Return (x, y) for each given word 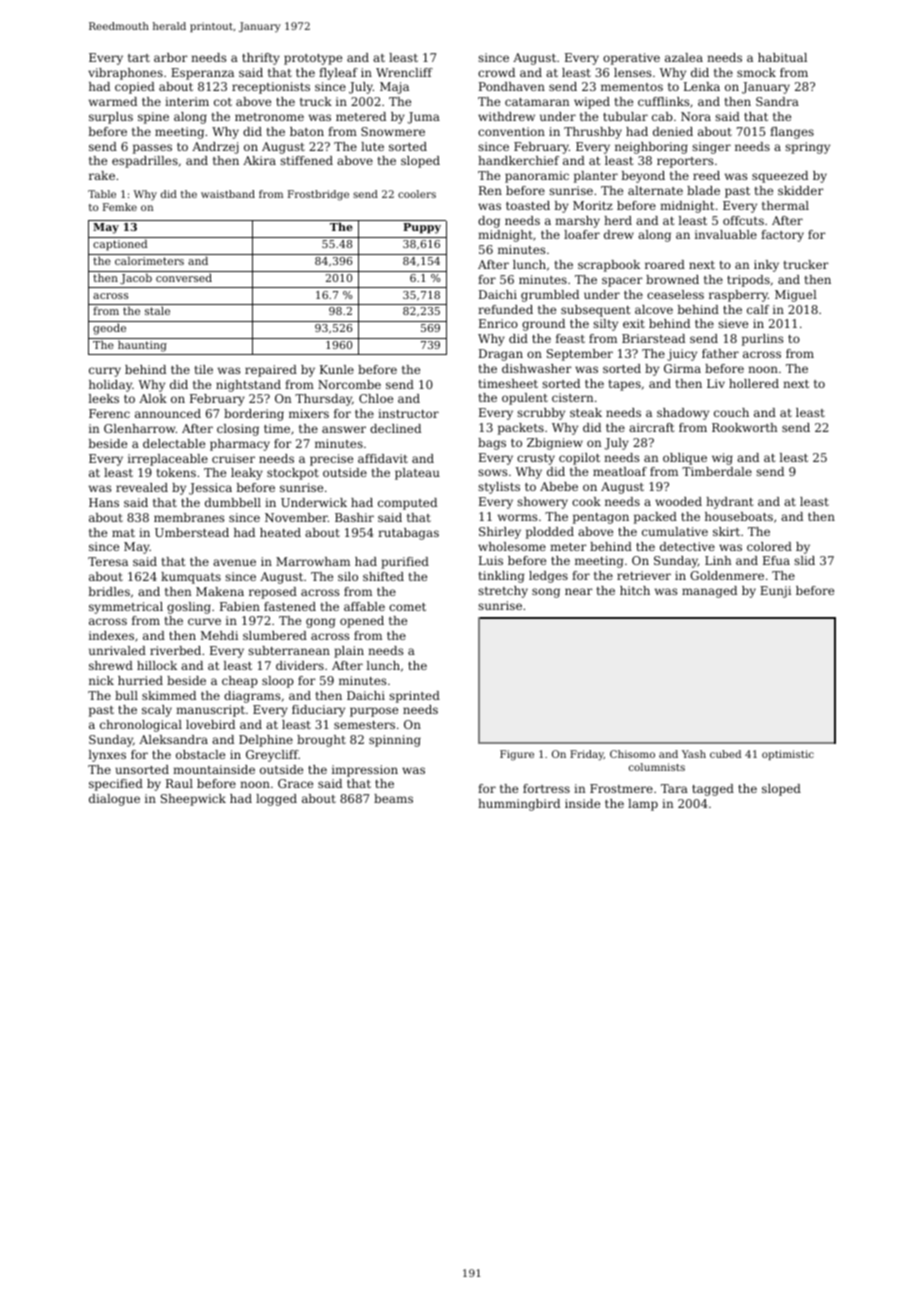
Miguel (796, 296)
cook (586, 501)
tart (139, 58)
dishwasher (537, 368)
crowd (496, 72)
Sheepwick (193, 800)
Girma (682, 368)
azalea (684, 57)
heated (280, 532)
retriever (644, 575)
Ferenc (109, 413)
